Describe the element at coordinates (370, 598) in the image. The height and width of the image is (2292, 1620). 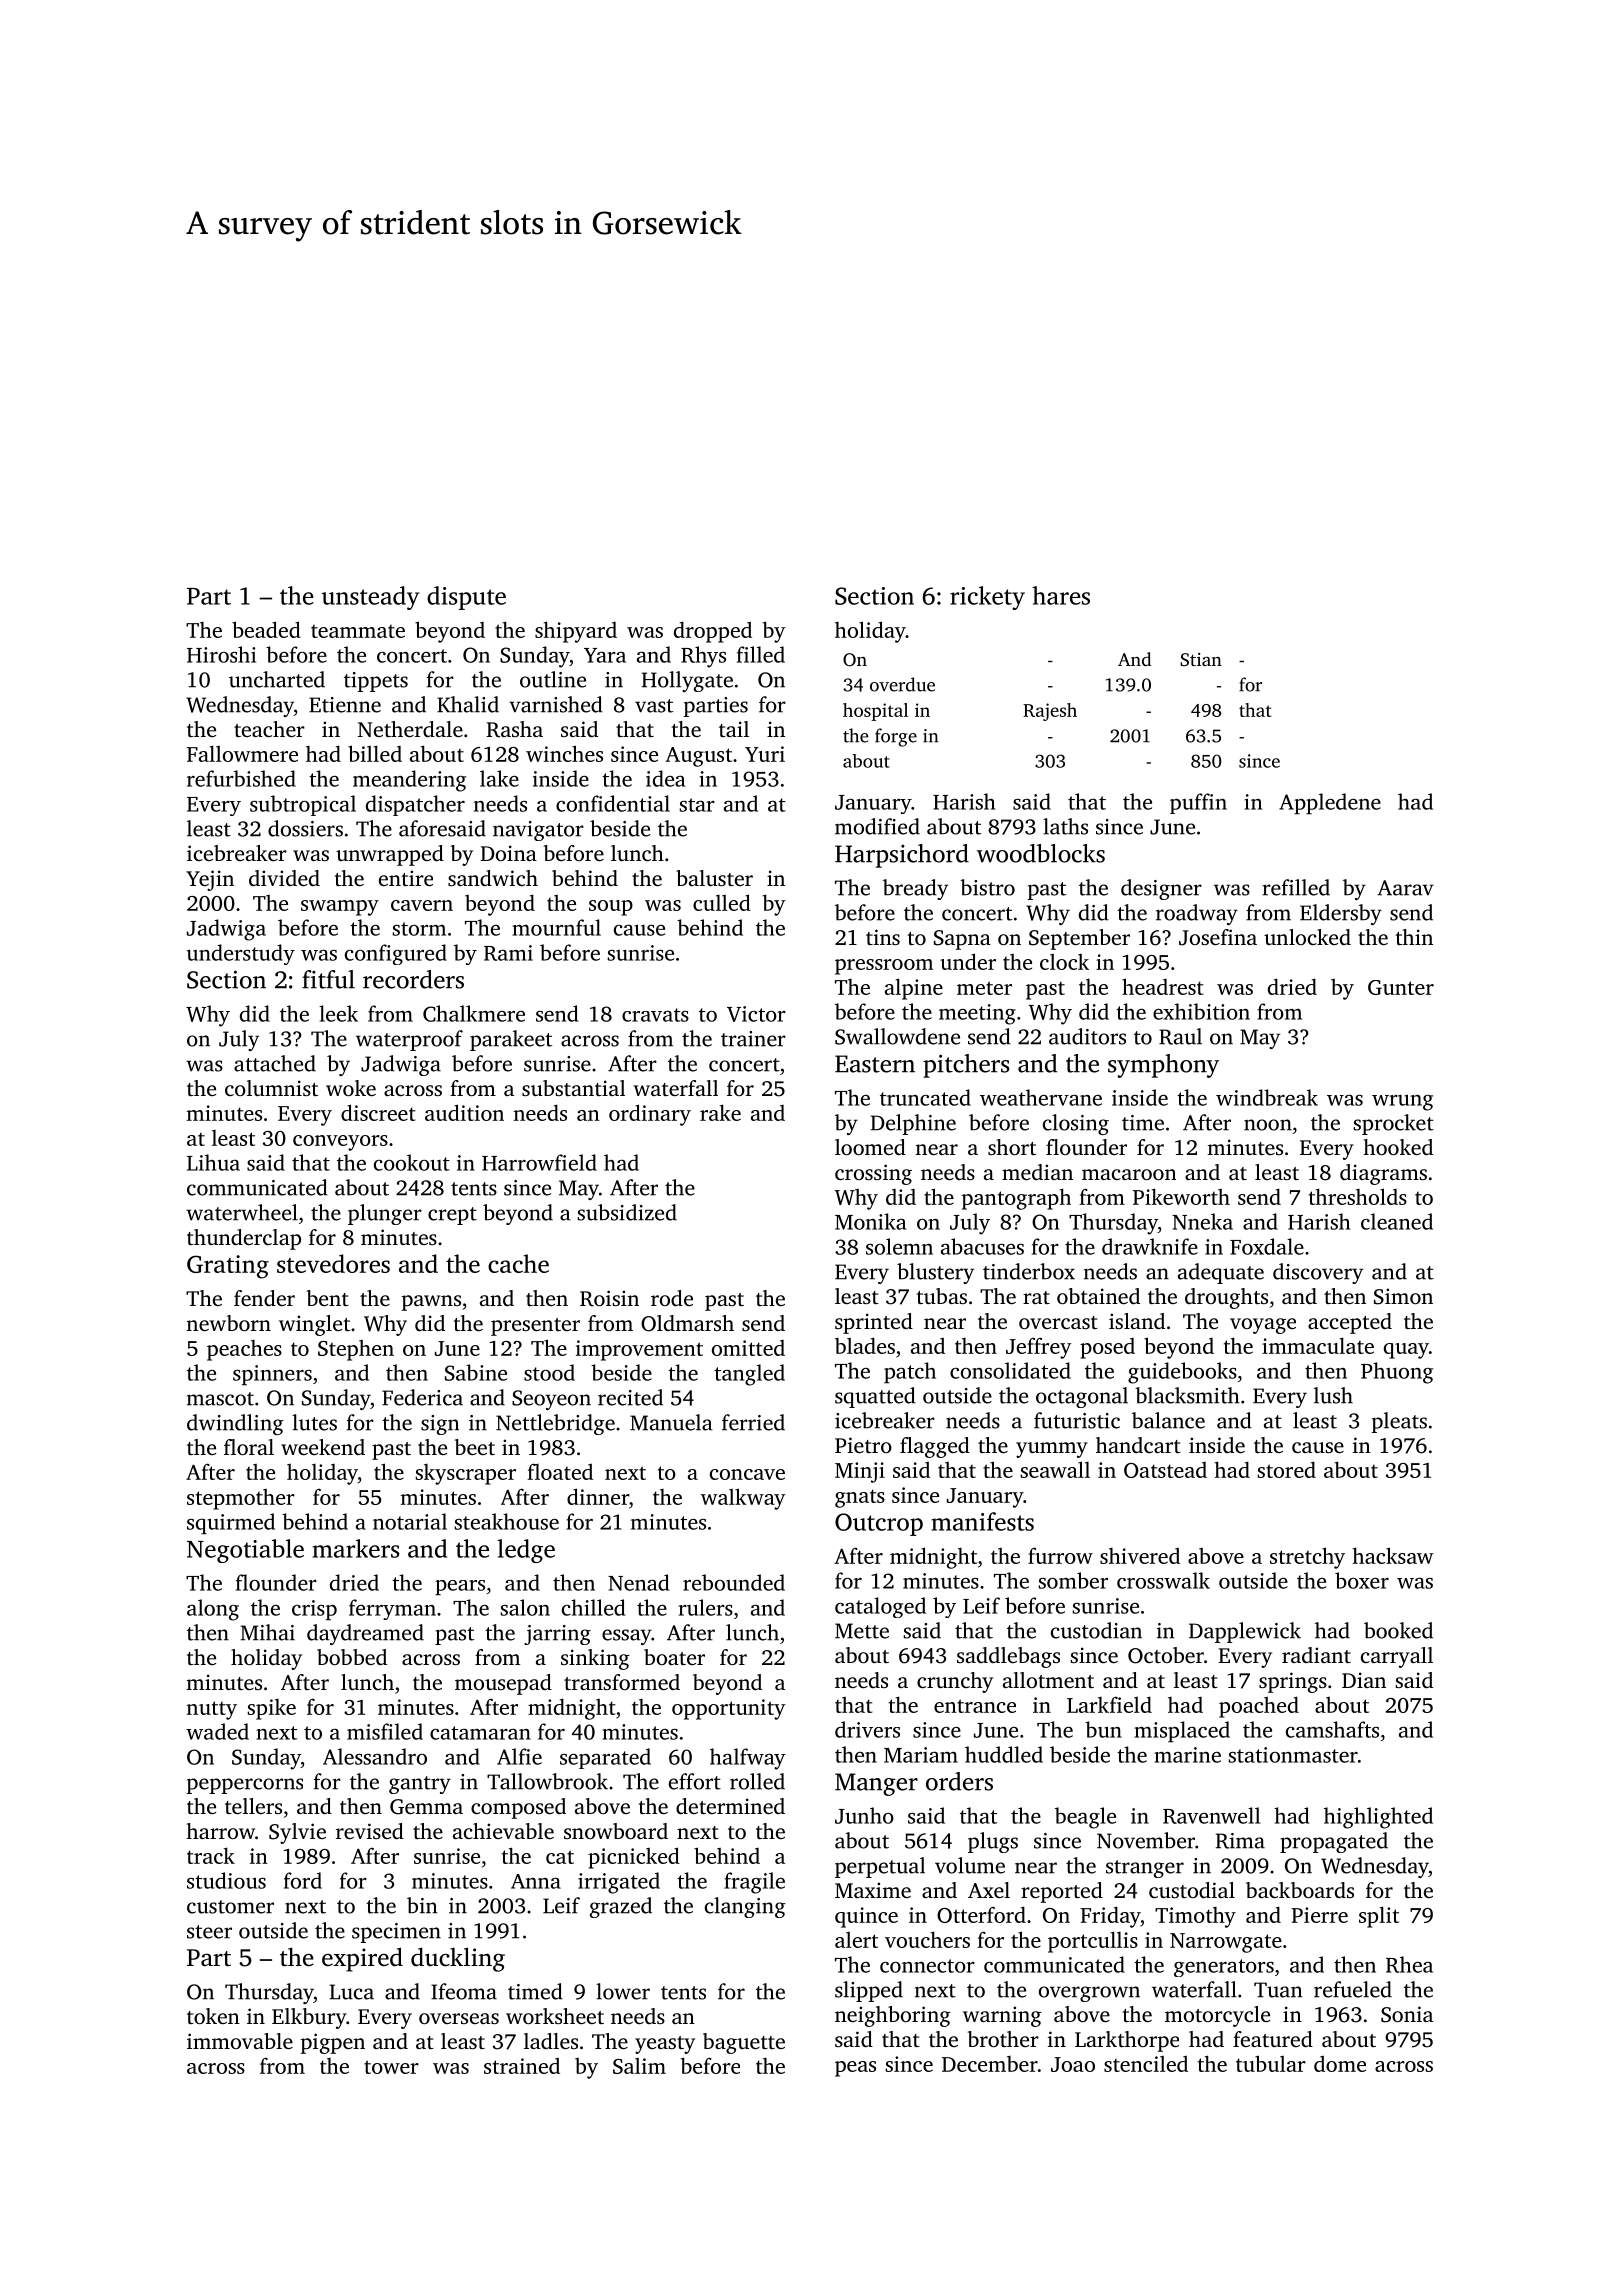
I see `unsteady` at that location.
